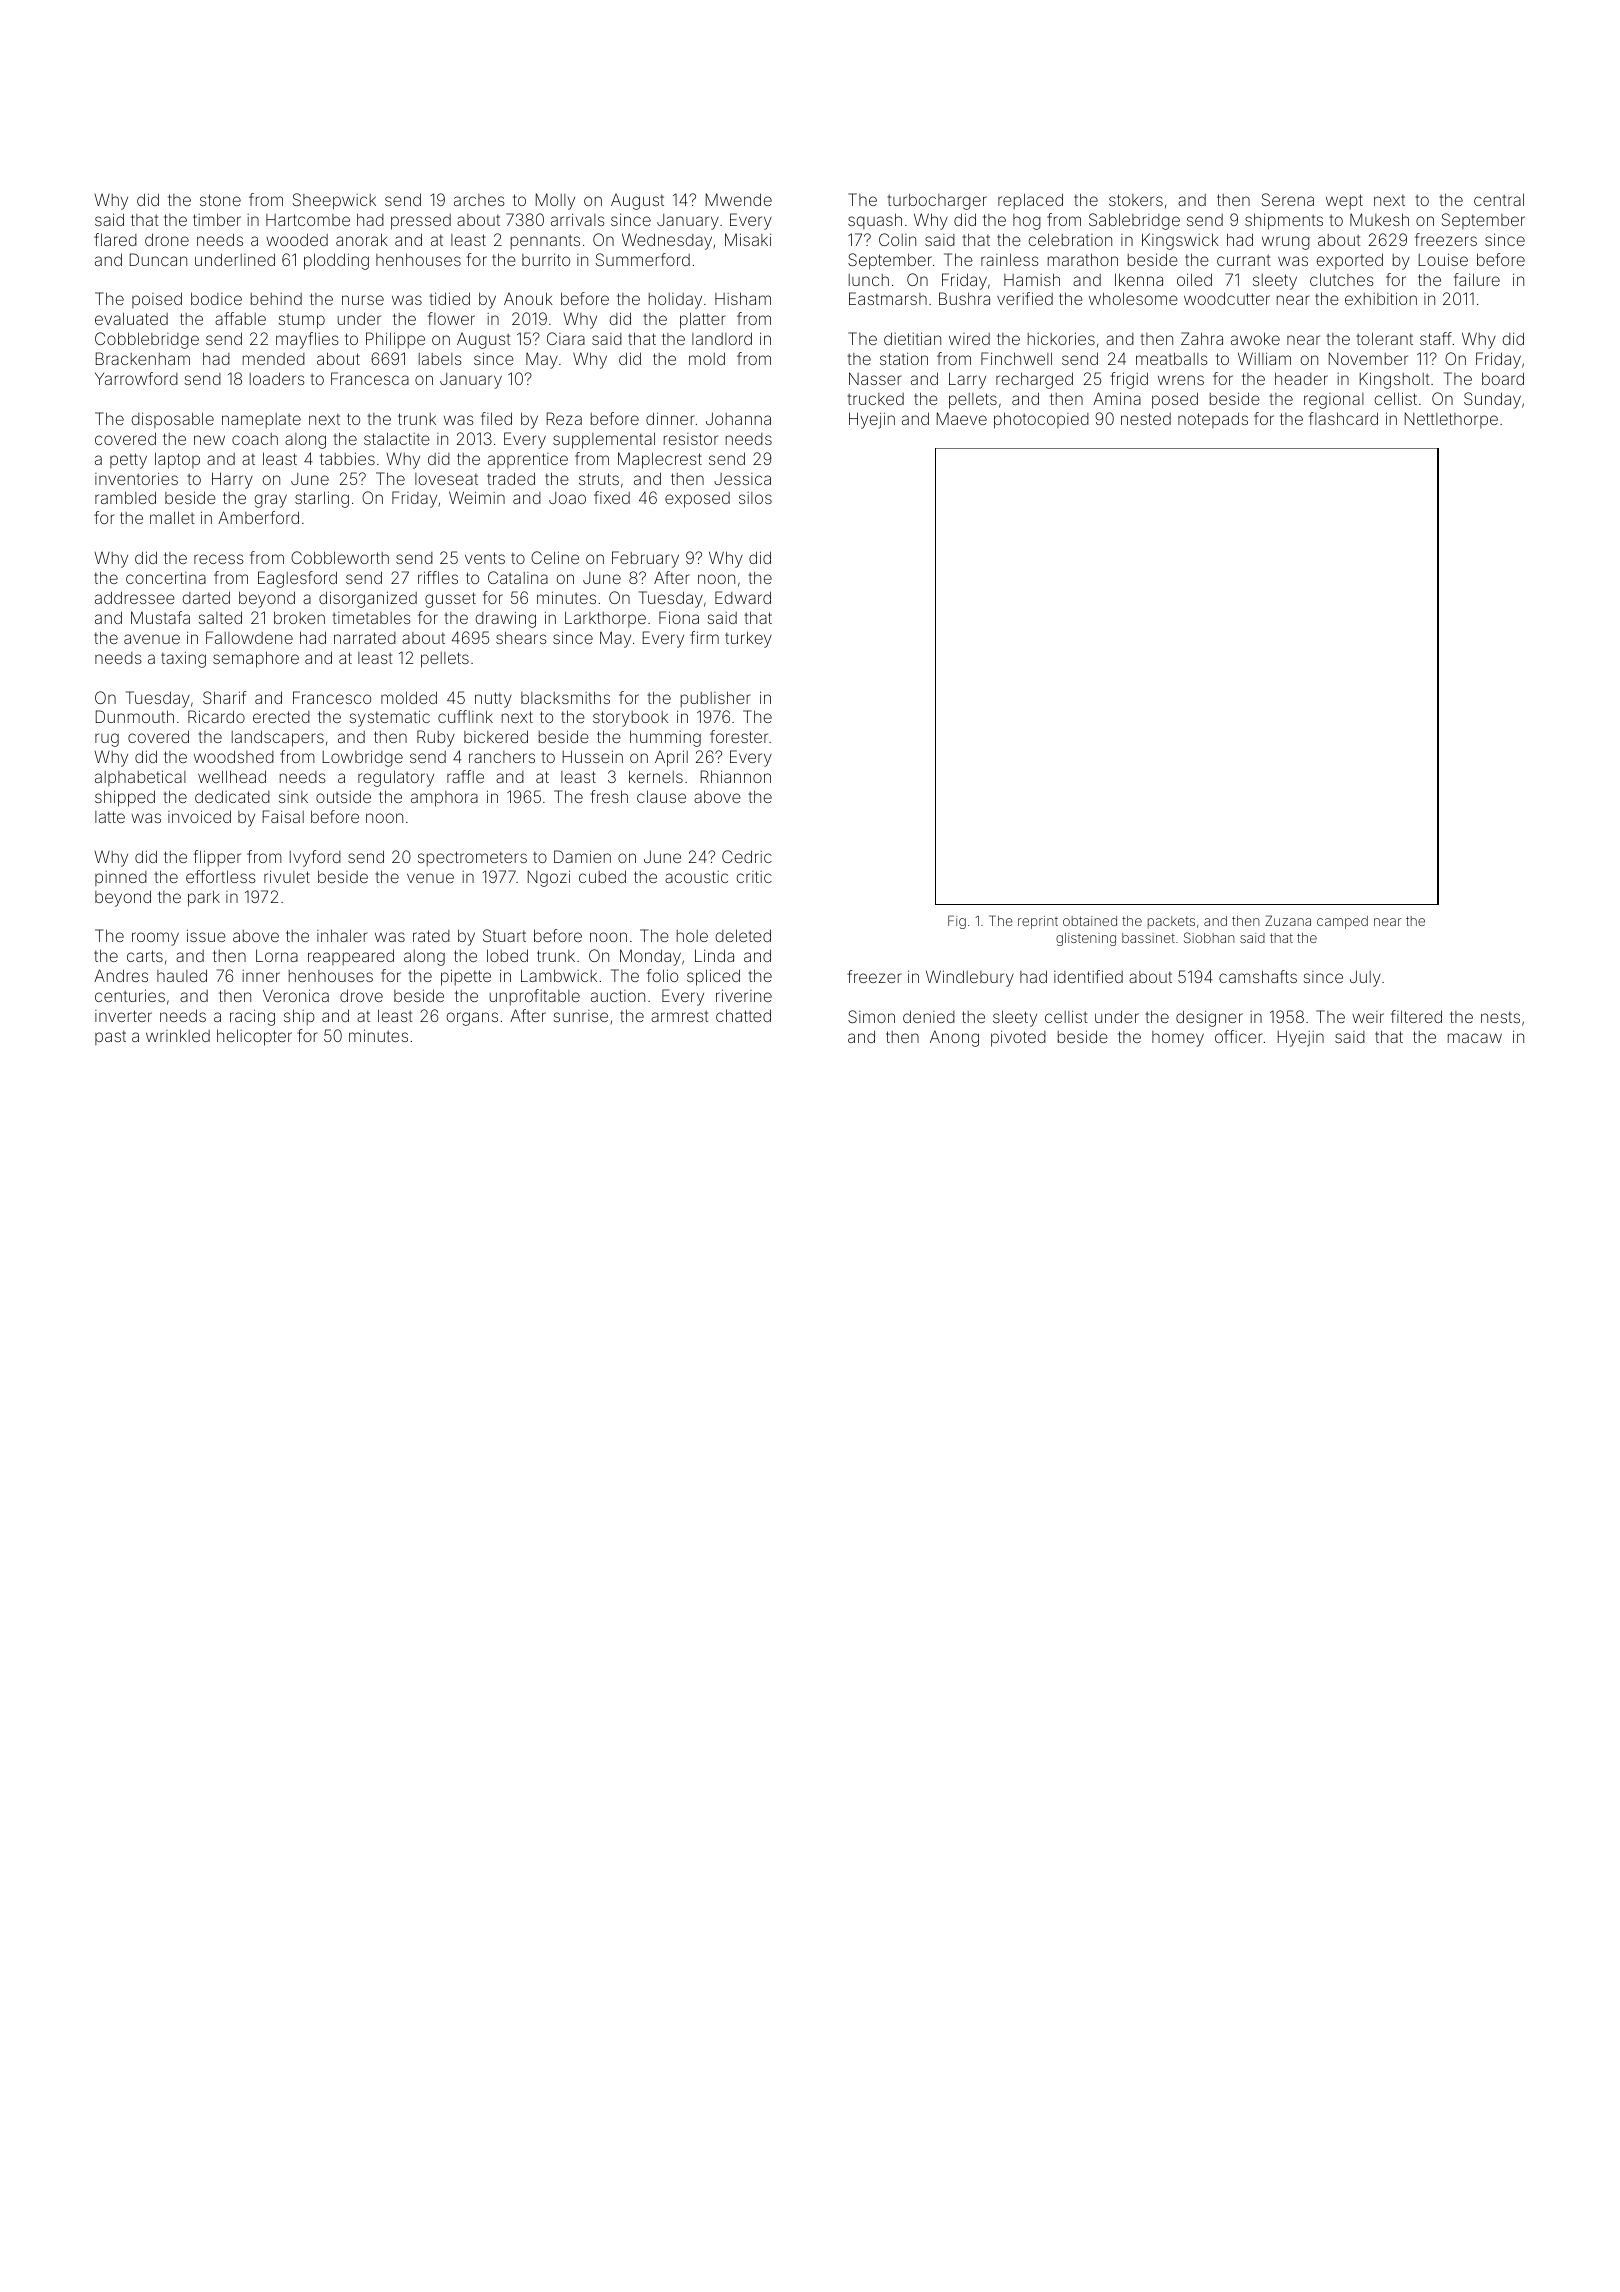 Image resolution: width=1620 pixels, height=2292 pixels. I want to click on landlord, so click(722, 338).
